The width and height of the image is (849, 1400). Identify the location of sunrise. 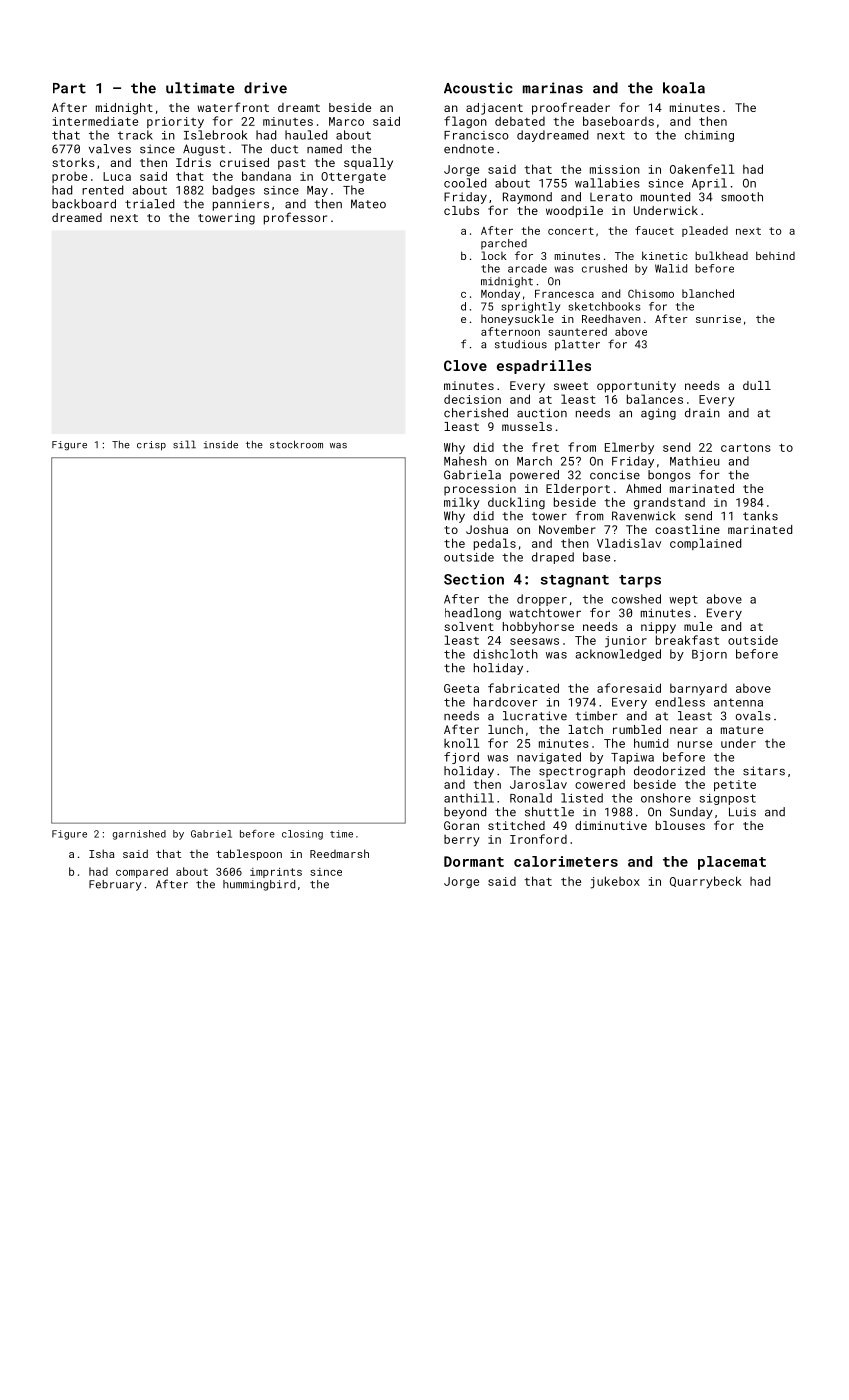
(718, 319).
